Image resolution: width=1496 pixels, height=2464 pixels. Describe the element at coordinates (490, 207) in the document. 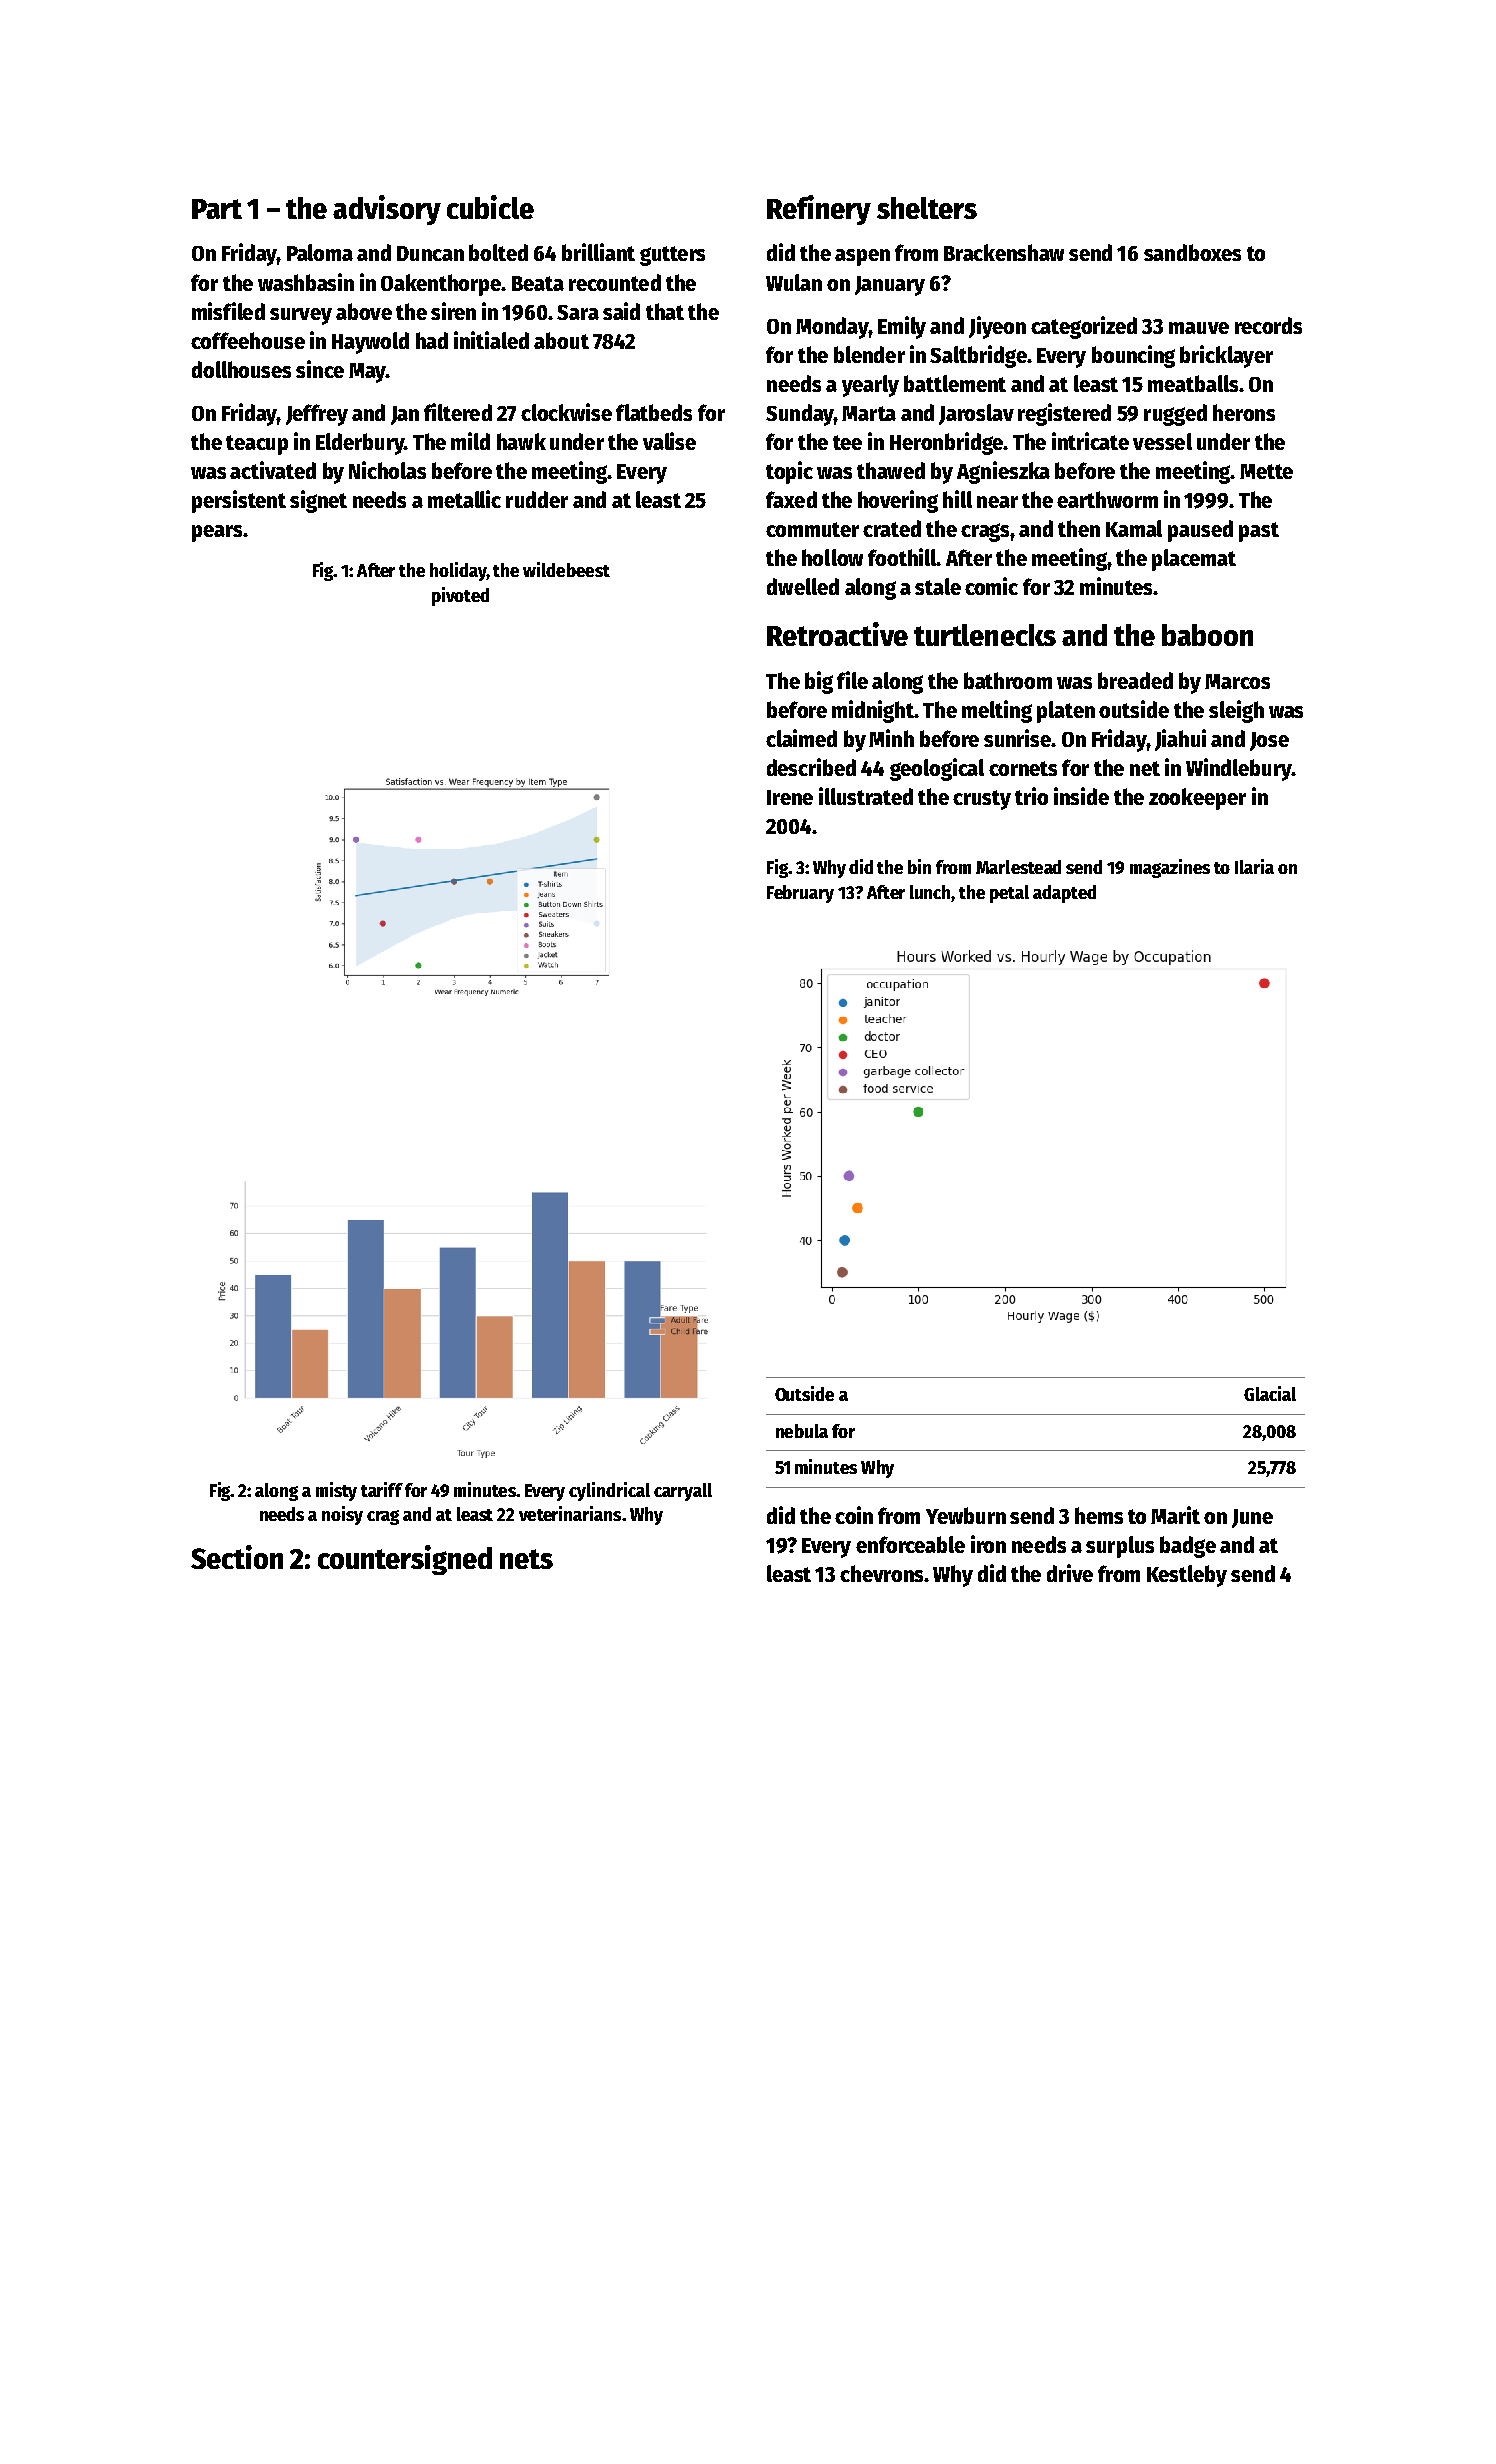

I see `cubicle` at that location.
